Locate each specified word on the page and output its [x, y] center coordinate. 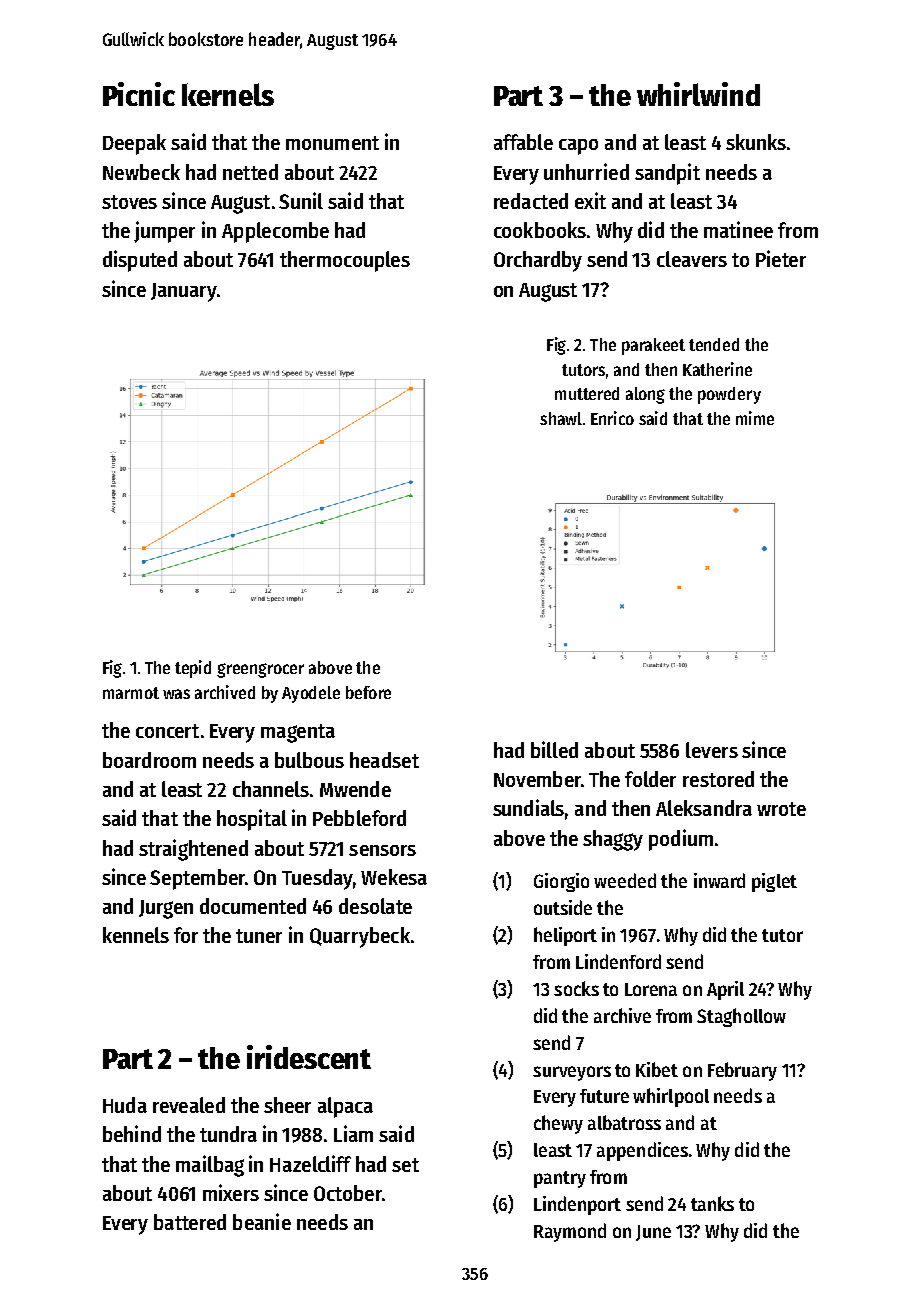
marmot [131, 693]
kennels [136, 935]
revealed [189, 1105]
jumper [164, 232]
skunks [756, 142]
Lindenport [577, 1205]
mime [755, 418]
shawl [561, 418]
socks [576, 988]
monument [332, 143]
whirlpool [671, 1097]
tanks [712, 1203]
